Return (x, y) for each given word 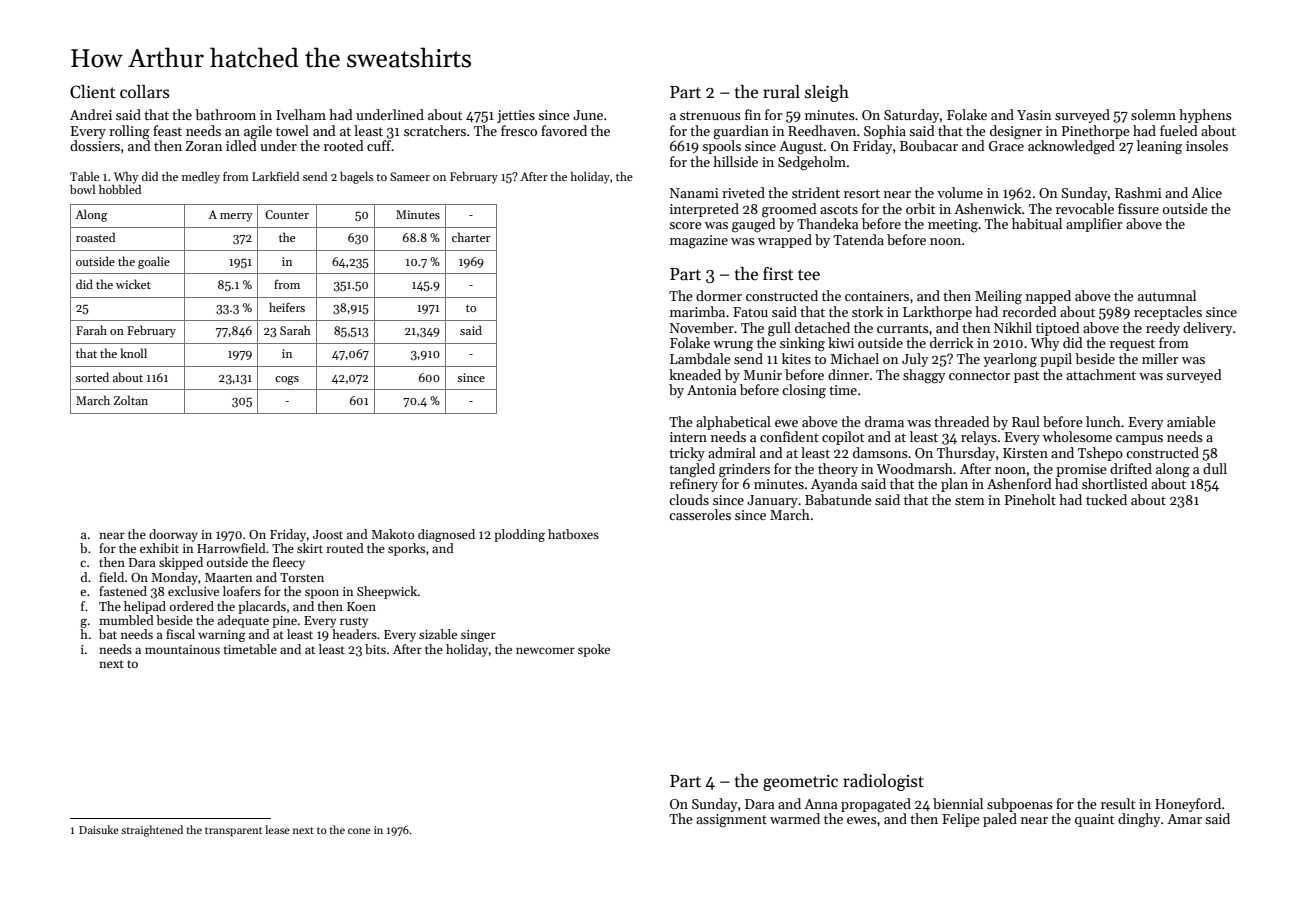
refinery (694, 485)
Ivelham (301, 114)
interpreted (704, 210)
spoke (594, 650)
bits (375, 649)
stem (970, 500)
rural (781, 92)
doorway (173, 535)
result (1118, 803)
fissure (1138, 208)
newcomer (545, 650)
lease (277, 829)
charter (471, 237)
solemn (1153, 114)
